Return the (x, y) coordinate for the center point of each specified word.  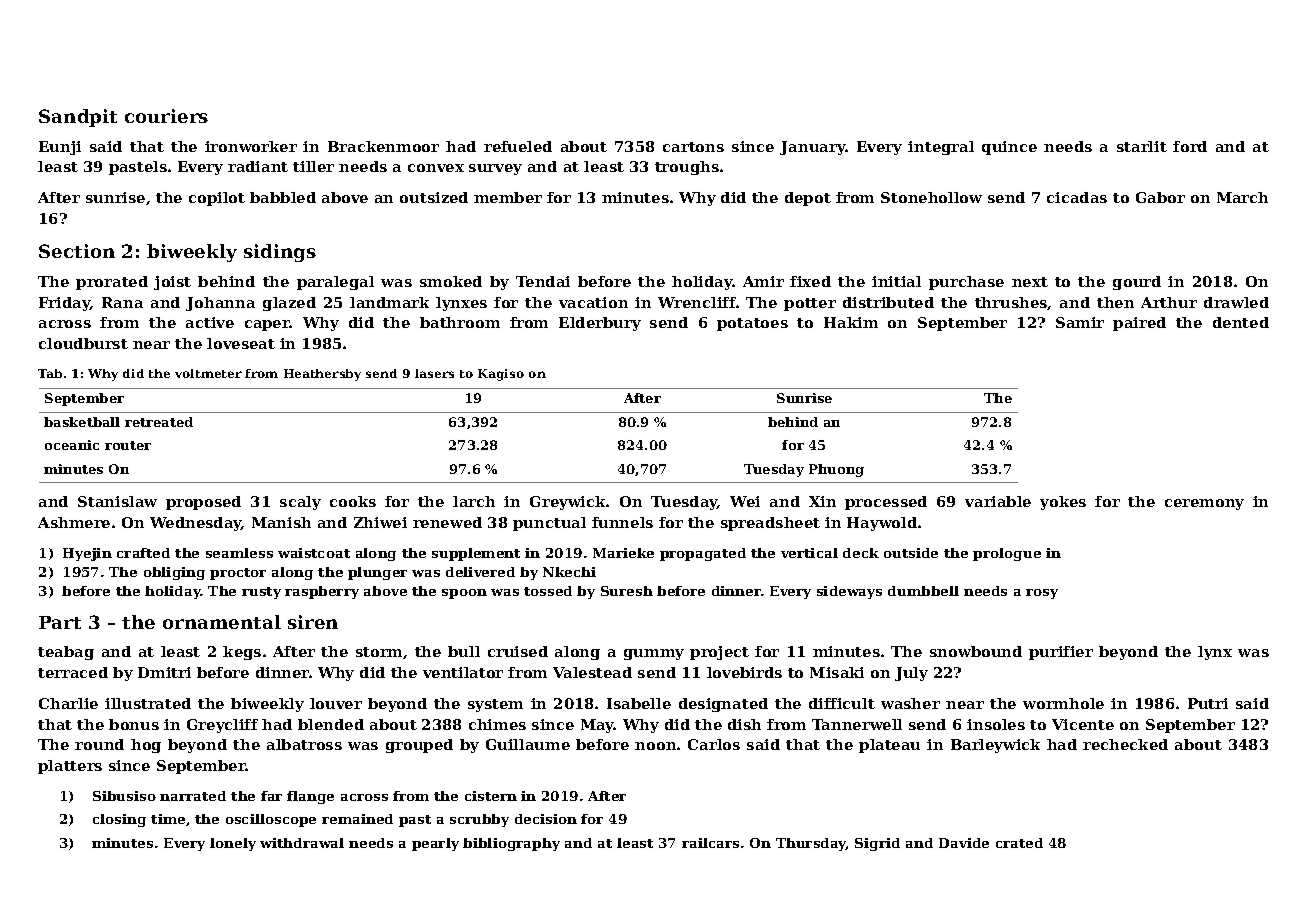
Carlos (714, 744)
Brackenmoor (383, 146)
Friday (64, 304)
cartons (693, 147)
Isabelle (639, 703)
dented (1241, 322)
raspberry (322, 592)
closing (119, 820)
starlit (1142, 146)
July (911, 674)
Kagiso (501, 375)
